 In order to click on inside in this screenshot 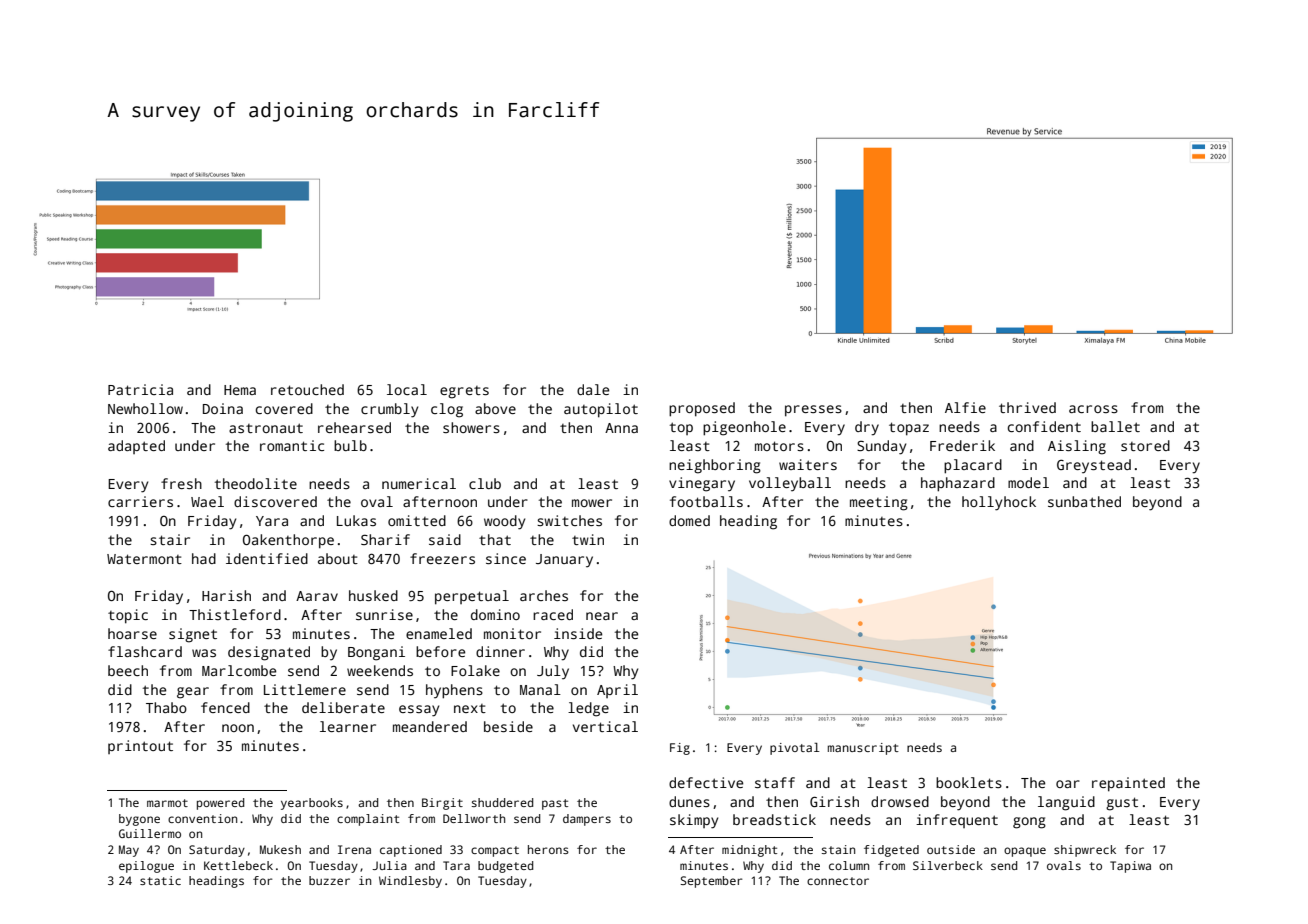, I will do `click(578, 633)`.
